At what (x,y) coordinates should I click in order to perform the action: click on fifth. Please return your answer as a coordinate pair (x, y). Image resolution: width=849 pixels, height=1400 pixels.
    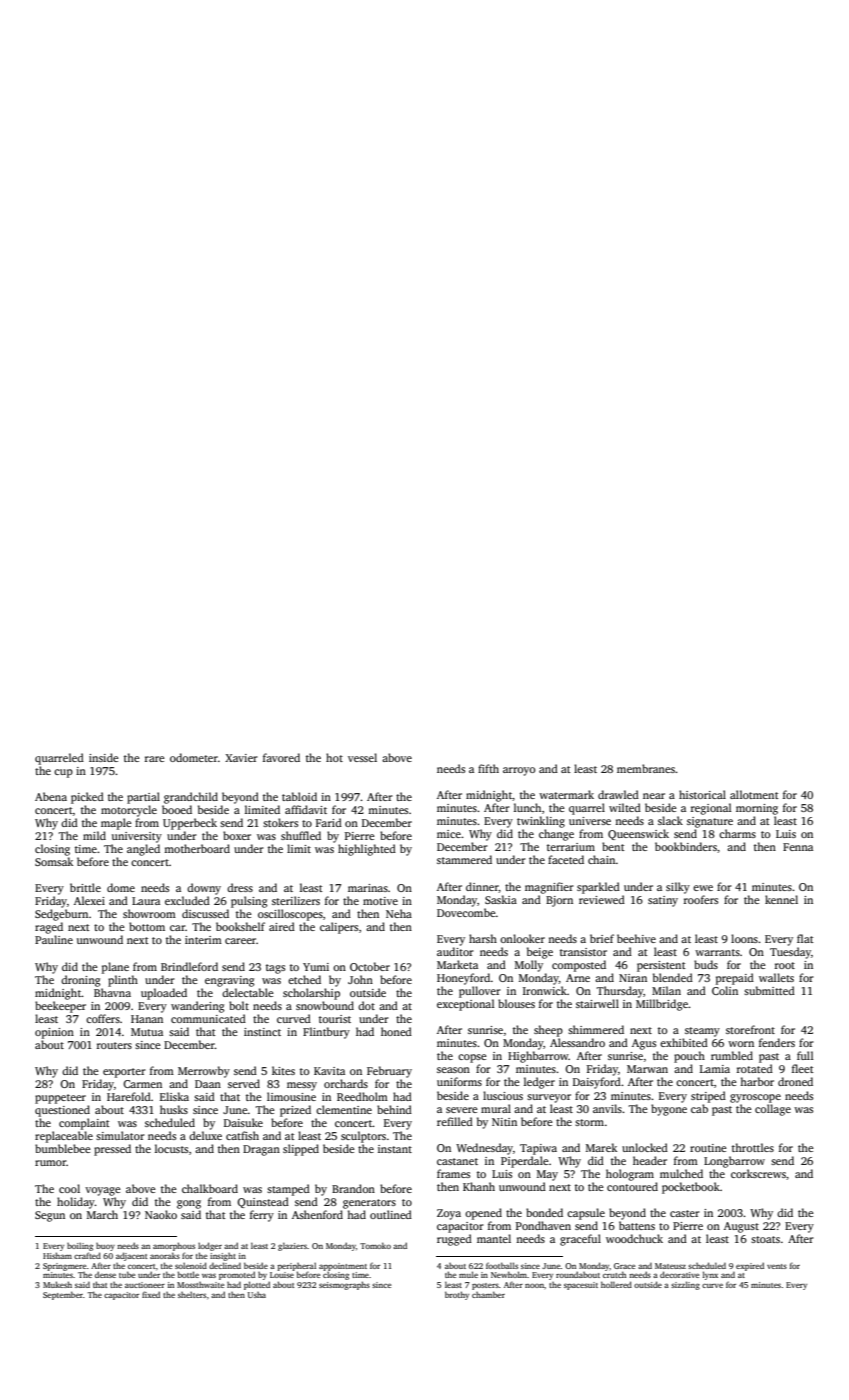
    Looking at the image, I should click on (488, 768).
